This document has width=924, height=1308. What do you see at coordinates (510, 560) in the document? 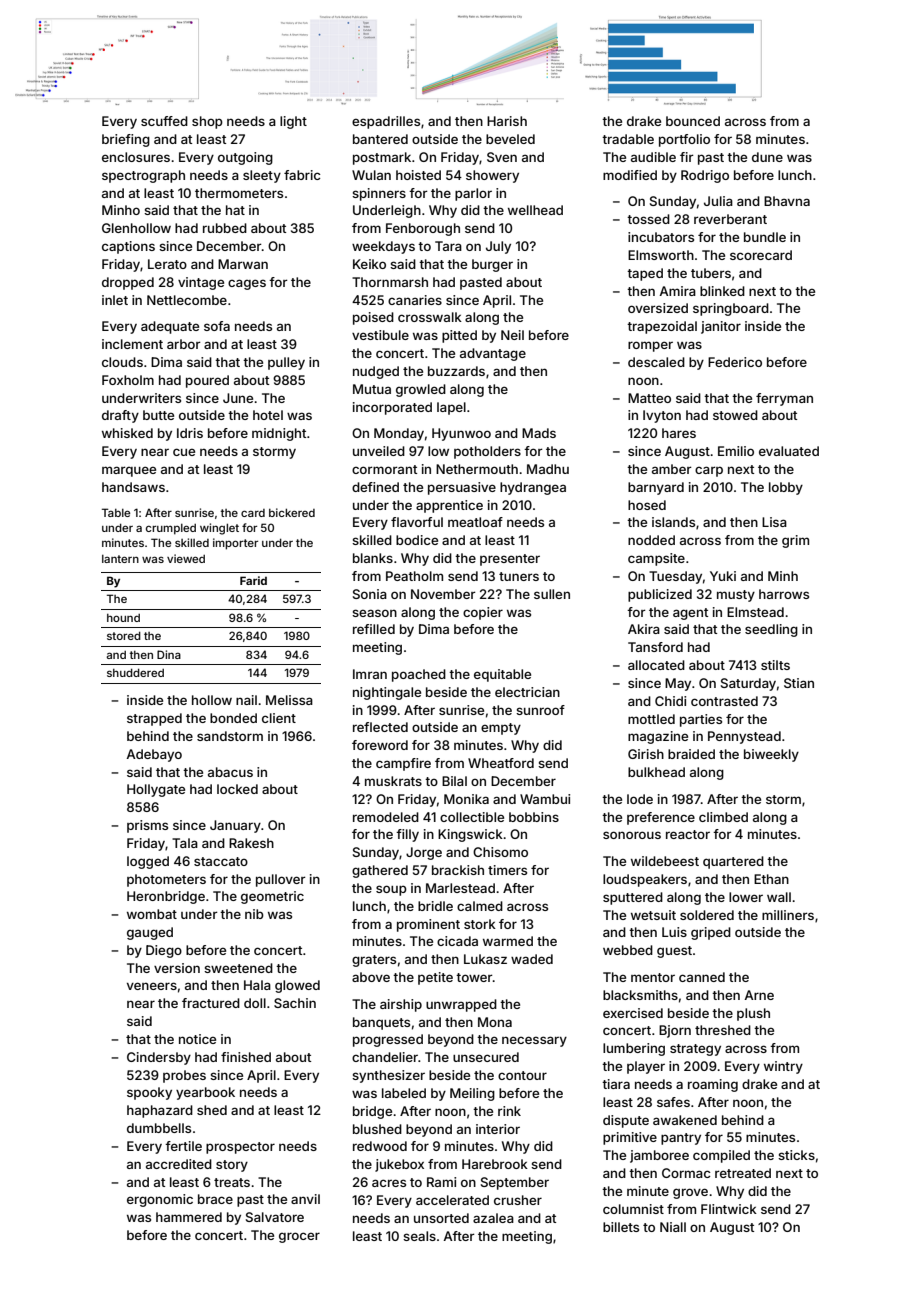
I see `presenter` at bounding box center [510, 560].
